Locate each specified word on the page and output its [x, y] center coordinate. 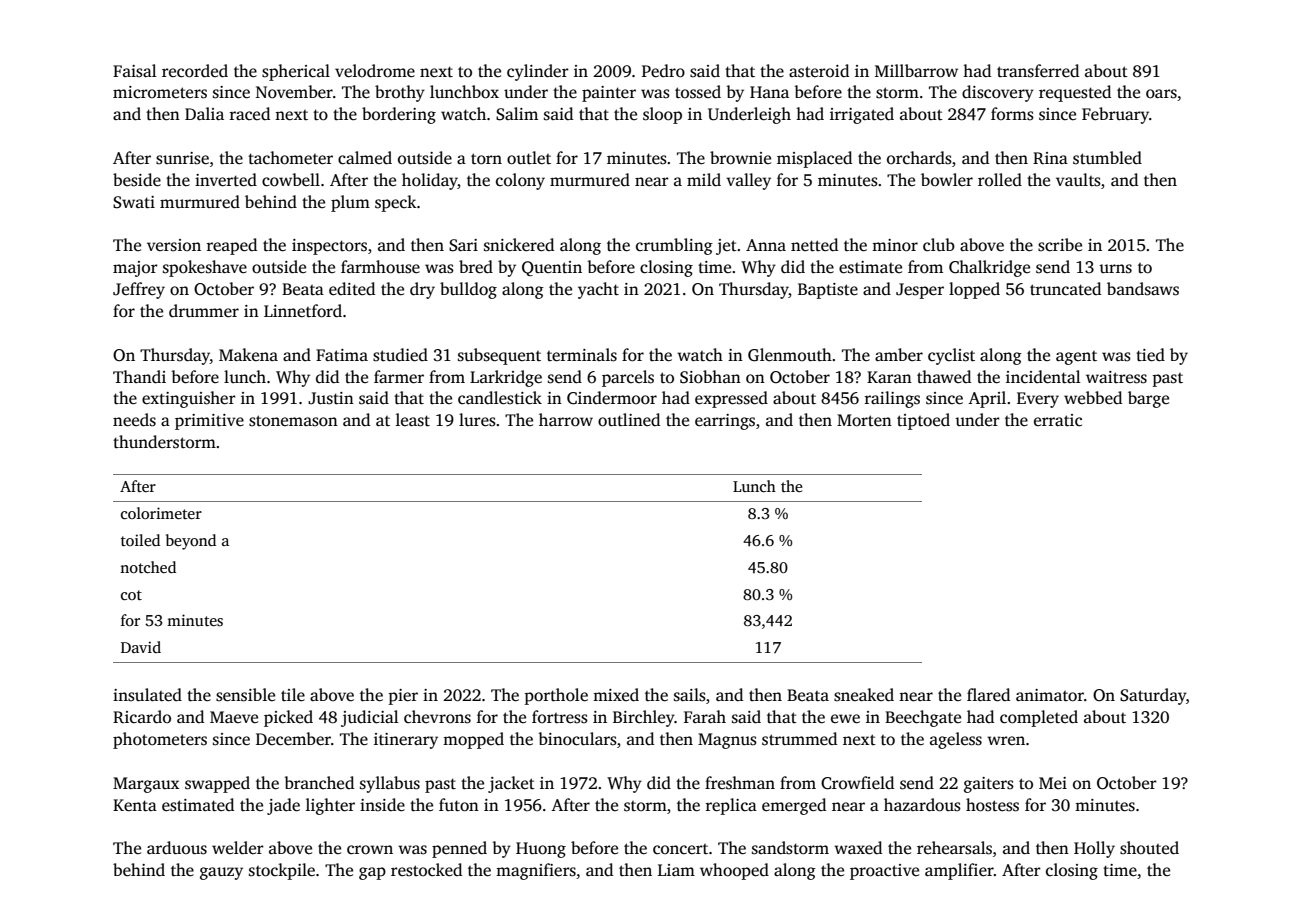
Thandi [139, 377]
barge [1148, 399]
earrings [725, 422]
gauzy [221, 873]
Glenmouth [790, 355]
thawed [944, 377]
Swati [134, 202]
